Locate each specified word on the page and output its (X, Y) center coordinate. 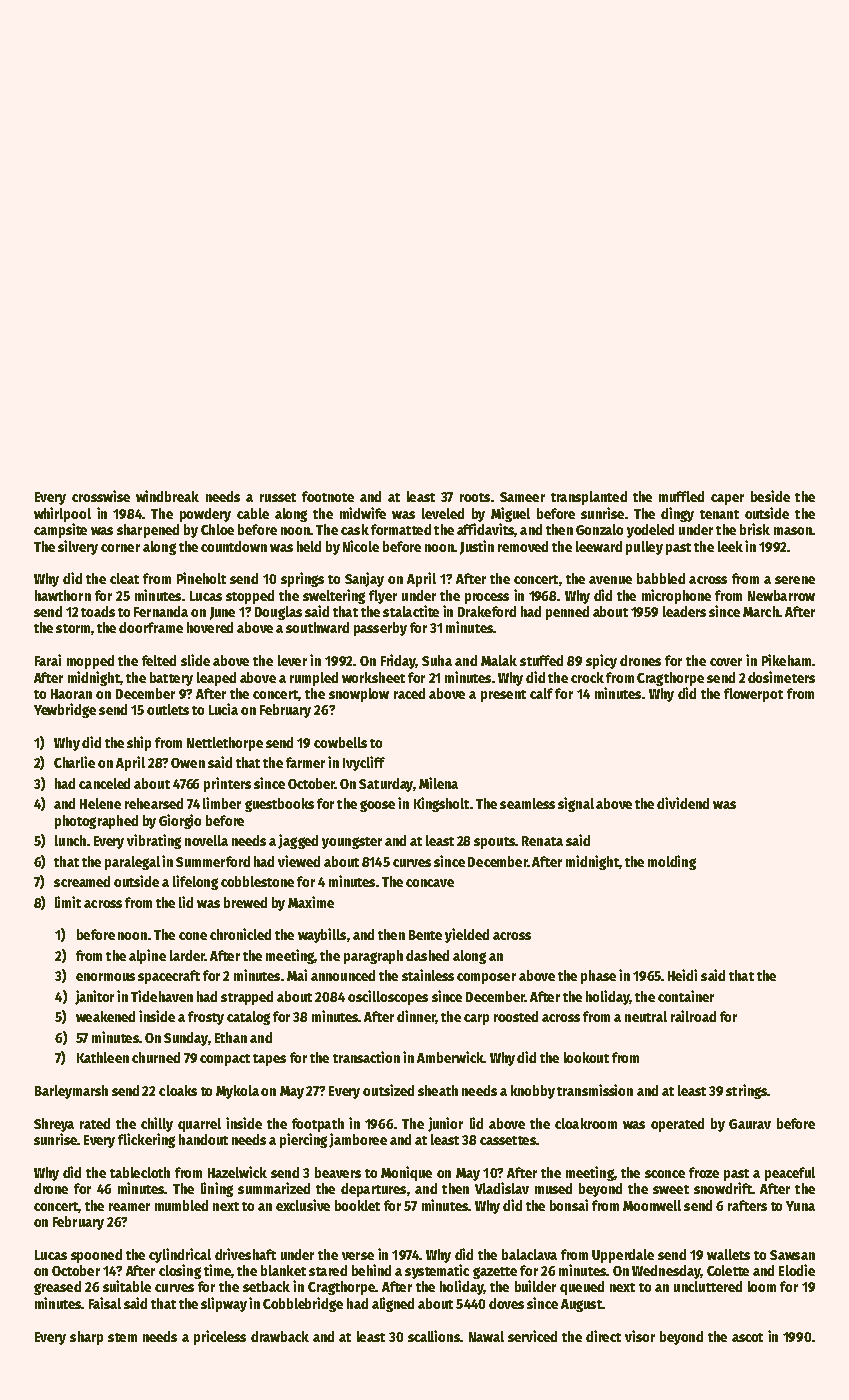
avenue (610, 580)
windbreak (167, 496)
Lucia (223, 709)
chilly (157, 1124)
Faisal (105, 1303)
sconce (665, 1174)
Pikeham (786, 660)
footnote (328, 496)
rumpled (314, 679)
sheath (438, 1090)
